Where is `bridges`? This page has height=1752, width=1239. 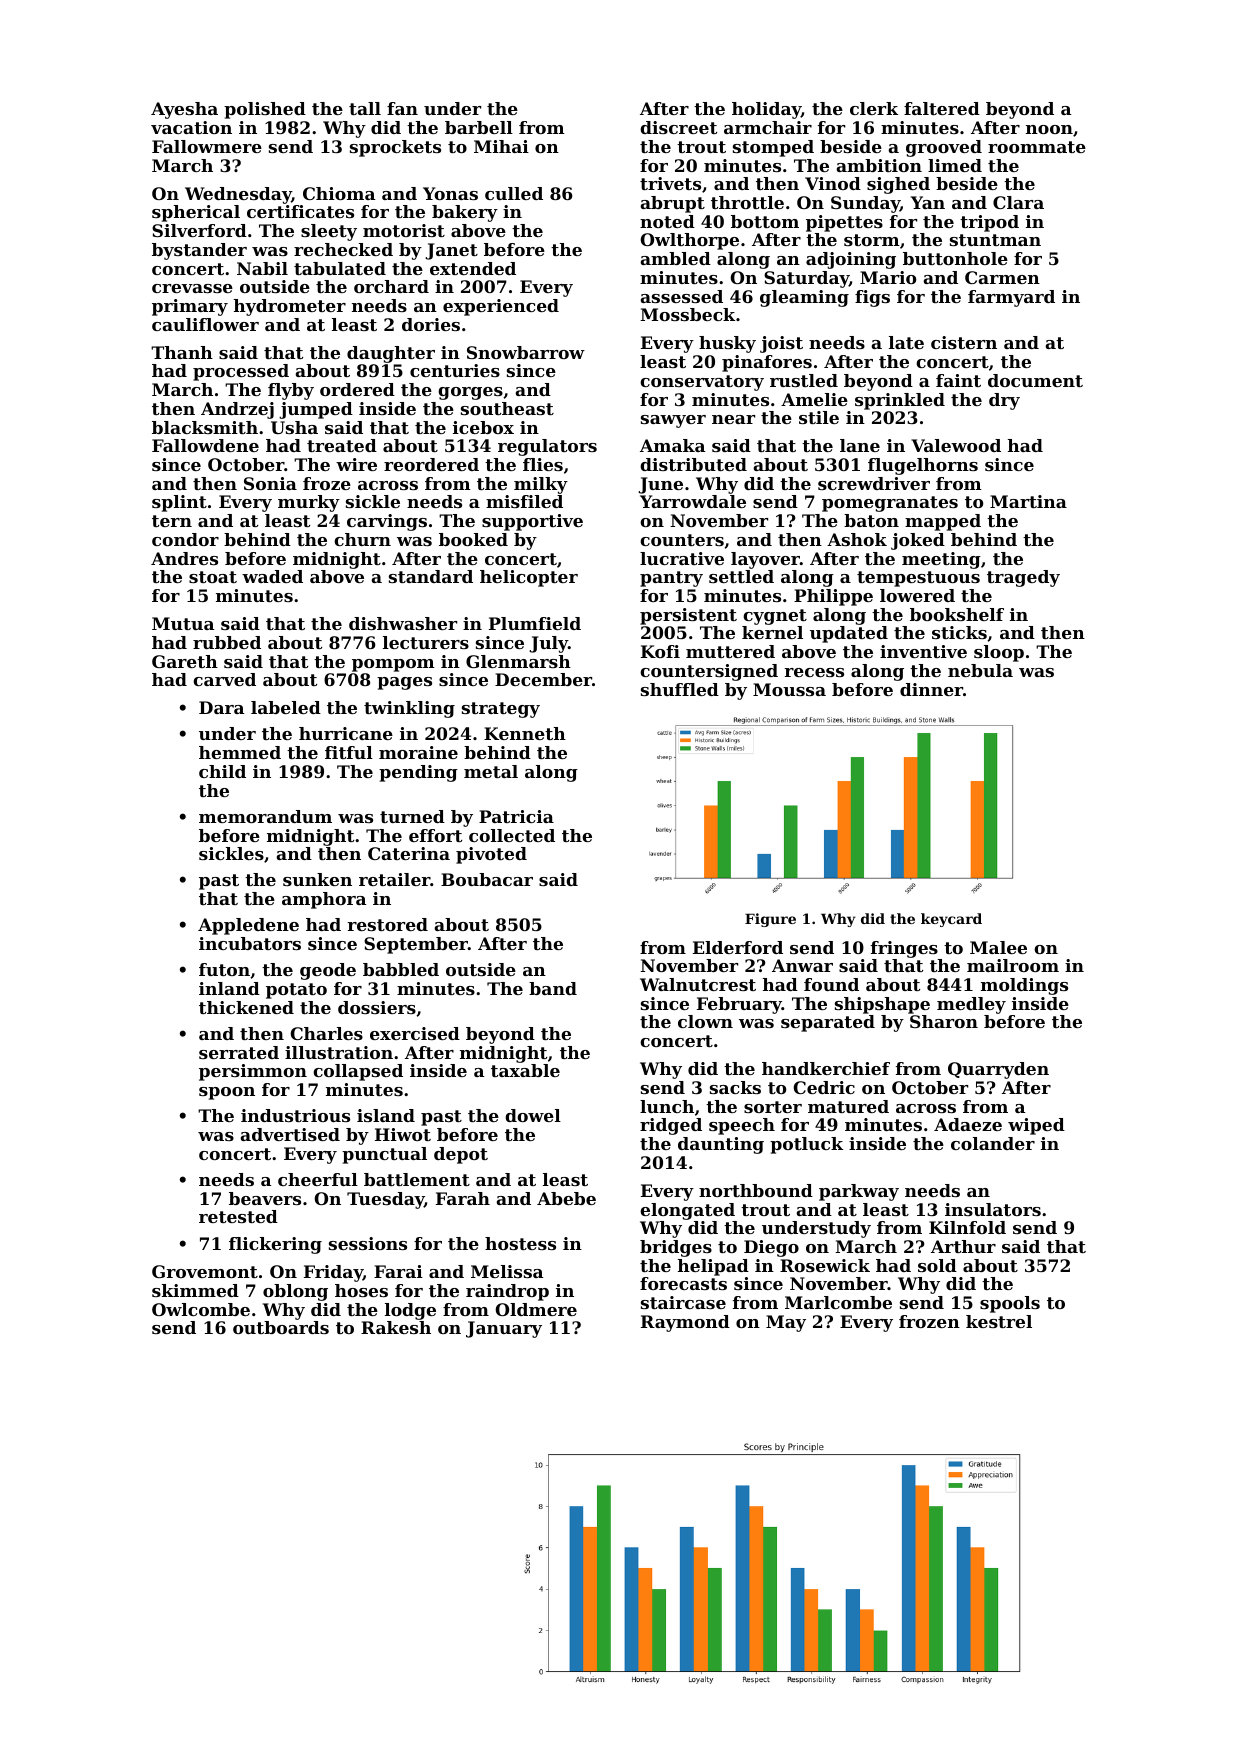 bridges is located at coordinates (676, 1248).
